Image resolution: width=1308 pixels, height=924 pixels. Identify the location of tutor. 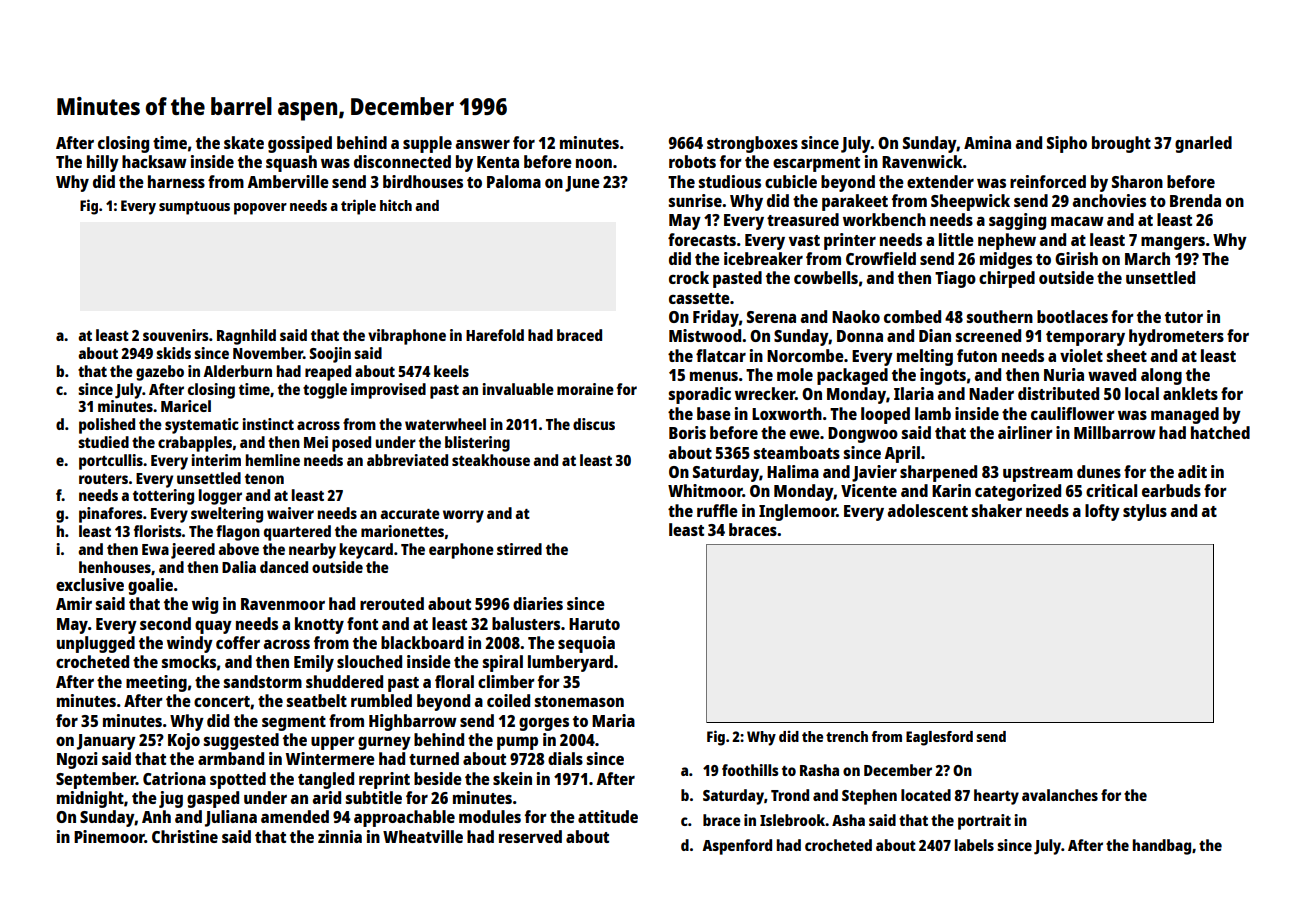
(1184, 317).
